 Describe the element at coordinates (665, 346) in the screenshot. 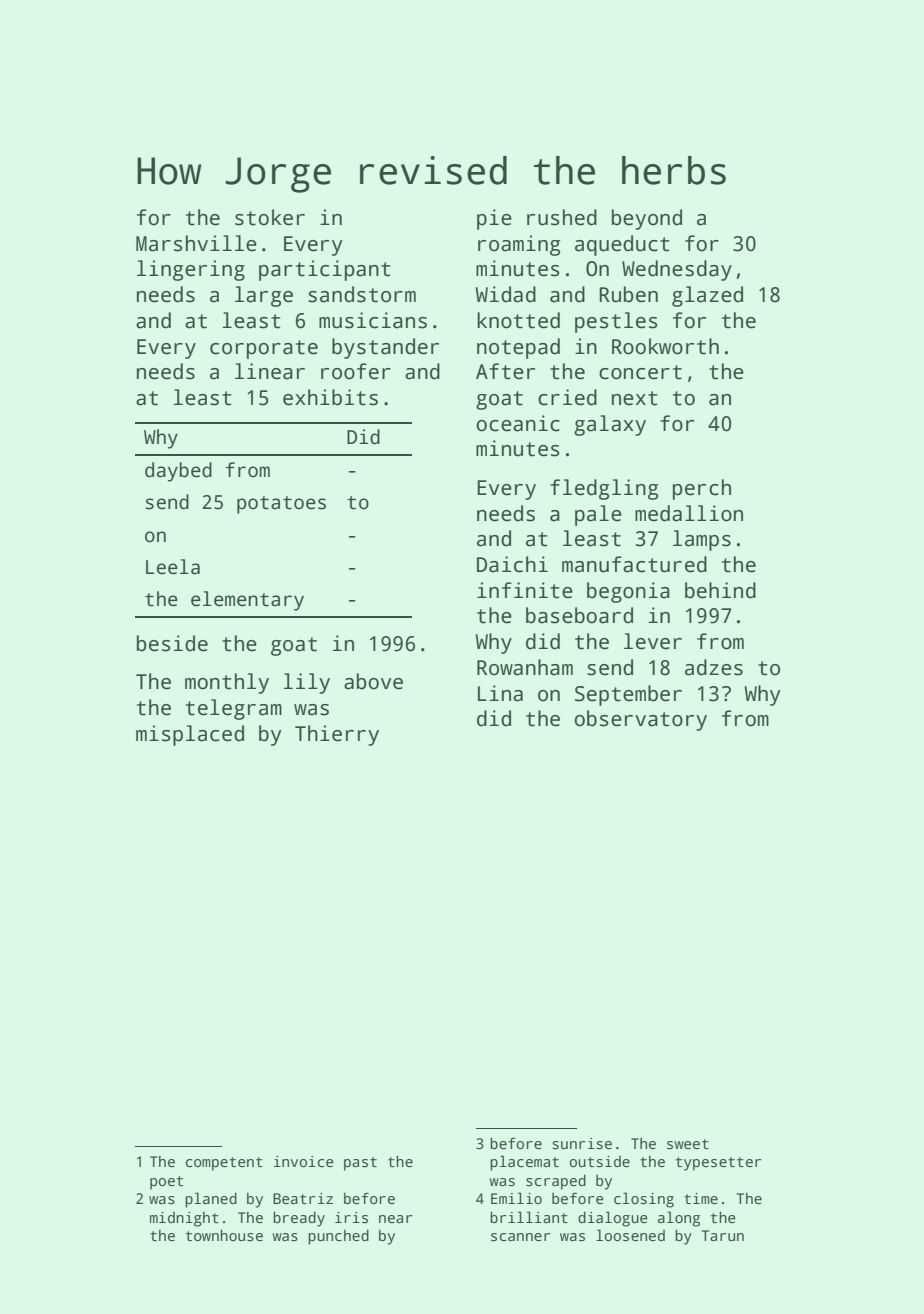

I see `Rookworth` at that location.
